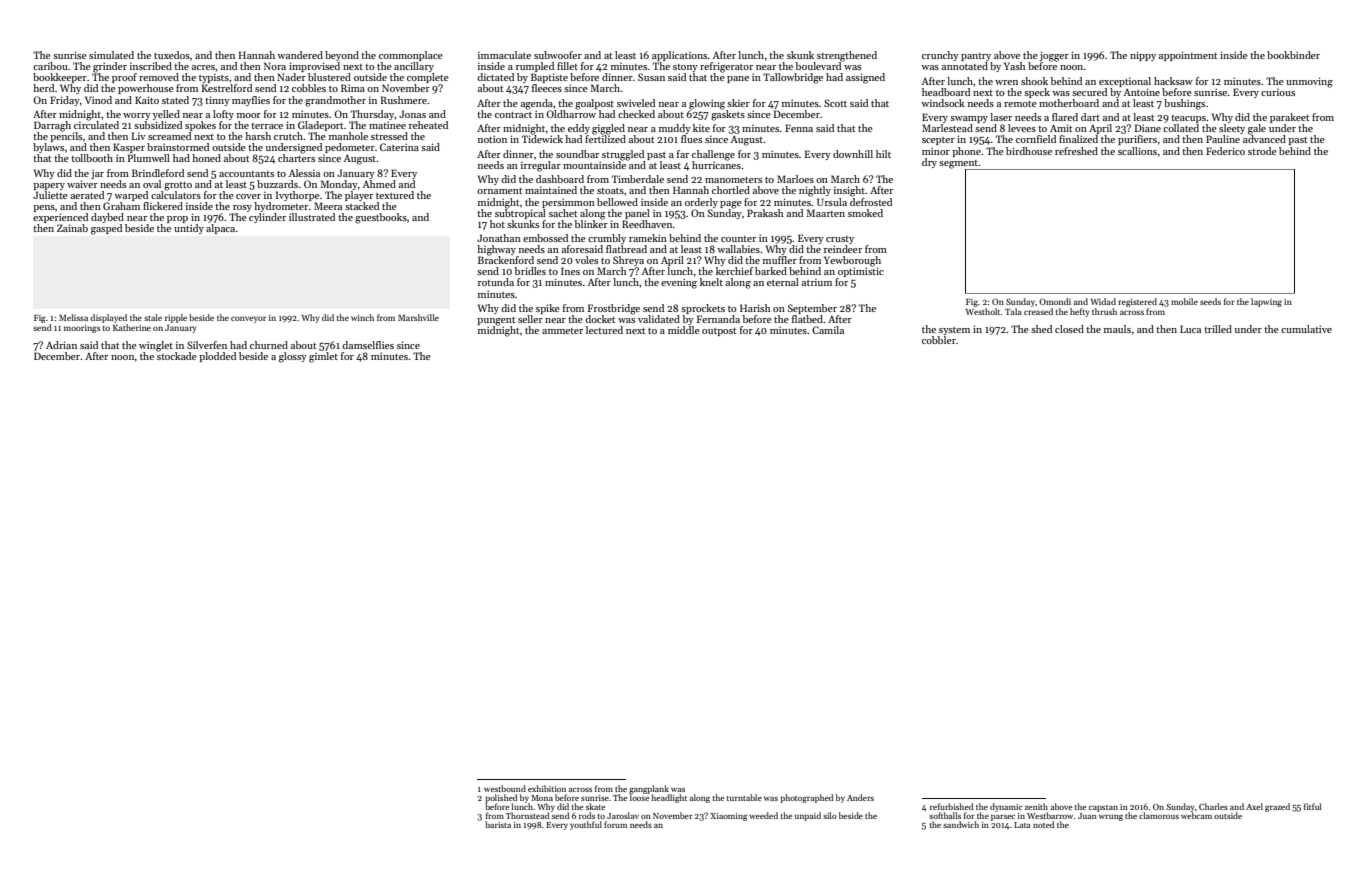 This screenshot has width=1372, height=887. I want to click on scallions, so click(1137, 151).
